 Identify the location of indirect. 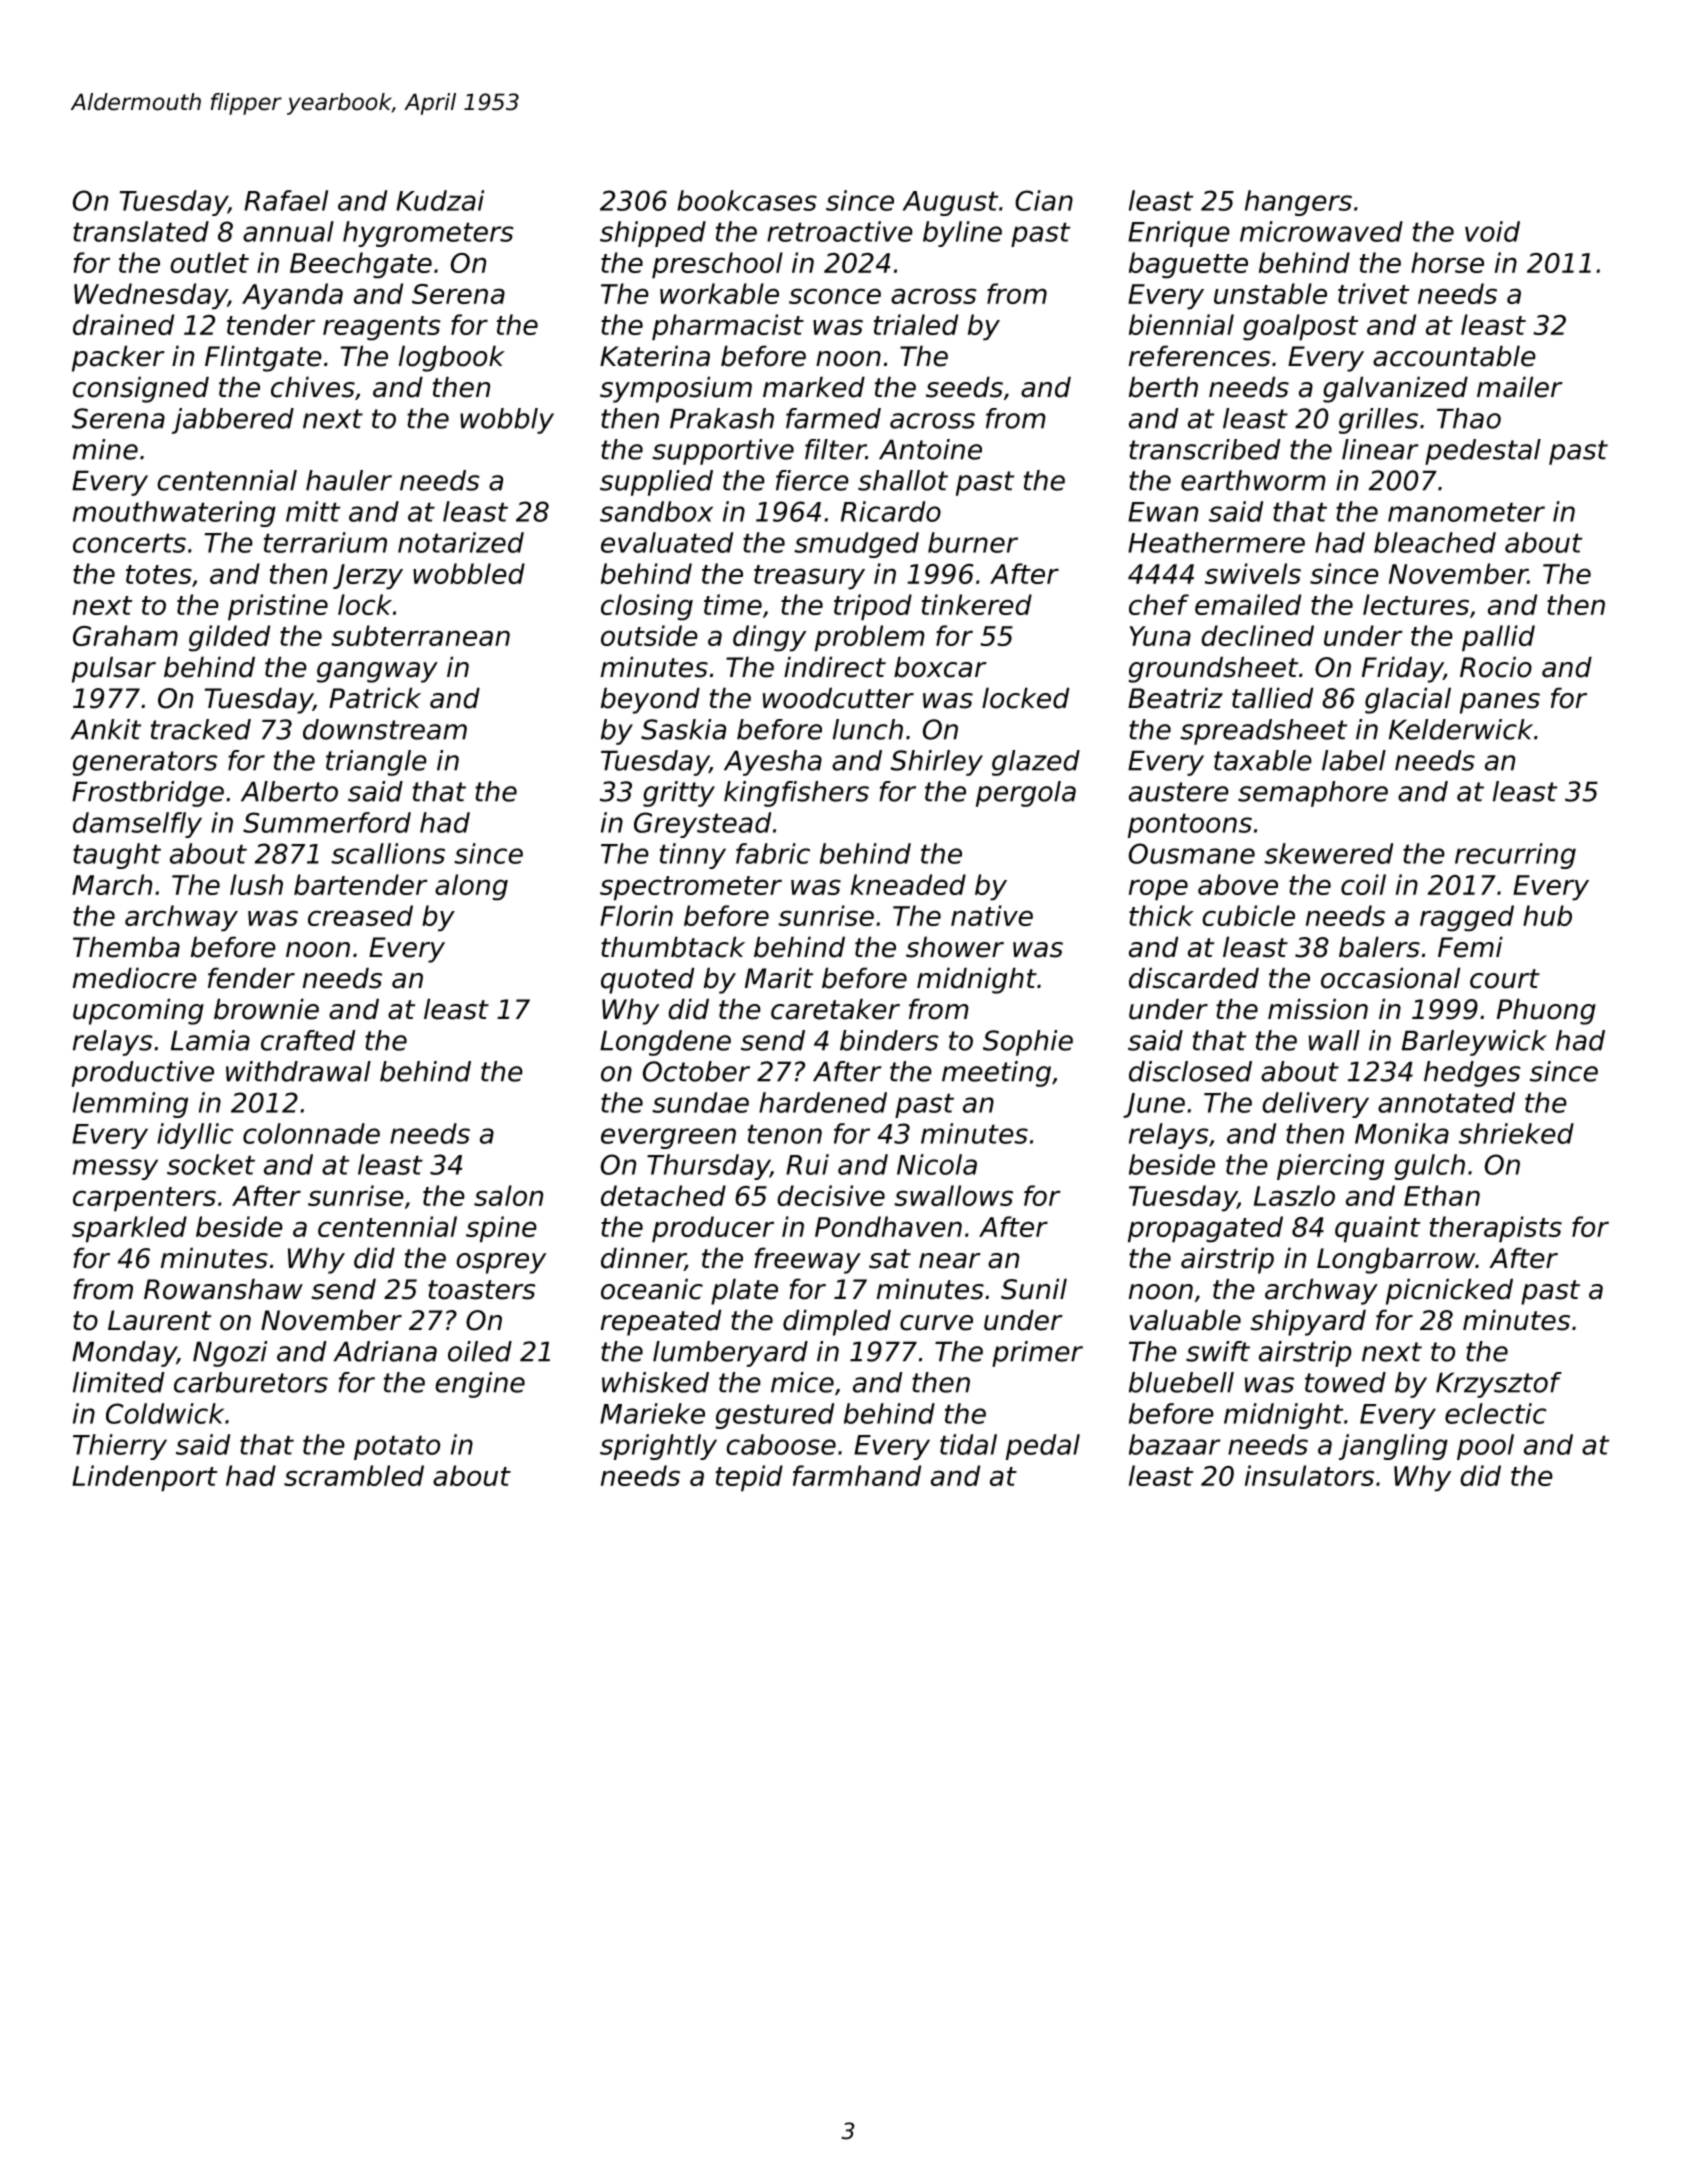
(835, 667).
